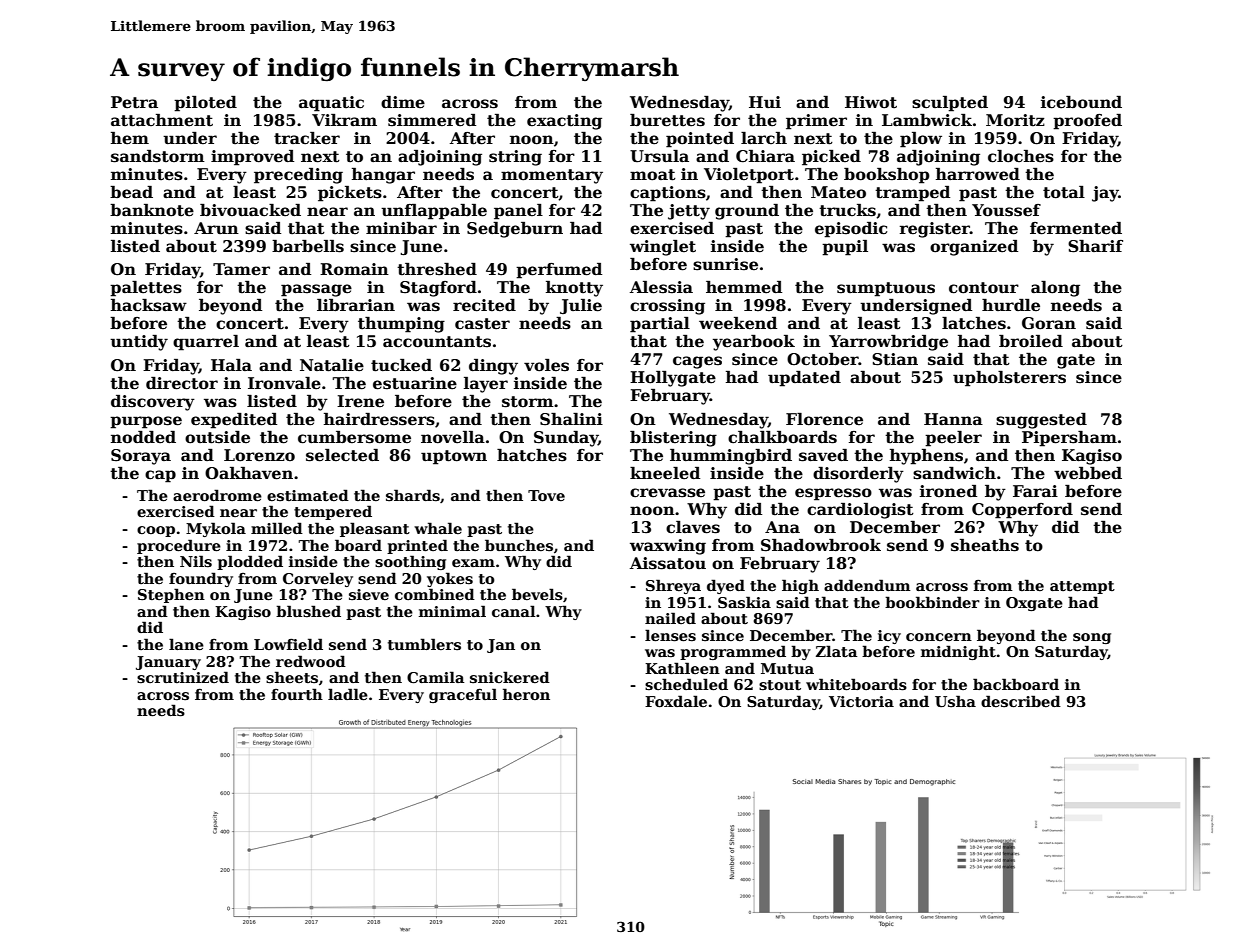 The height and width of the screenshot is (952, 1233). What do you see at coordinates (1081, 102) in the screenshot?
I see `icebound` at bounding box center [1081, 102].
